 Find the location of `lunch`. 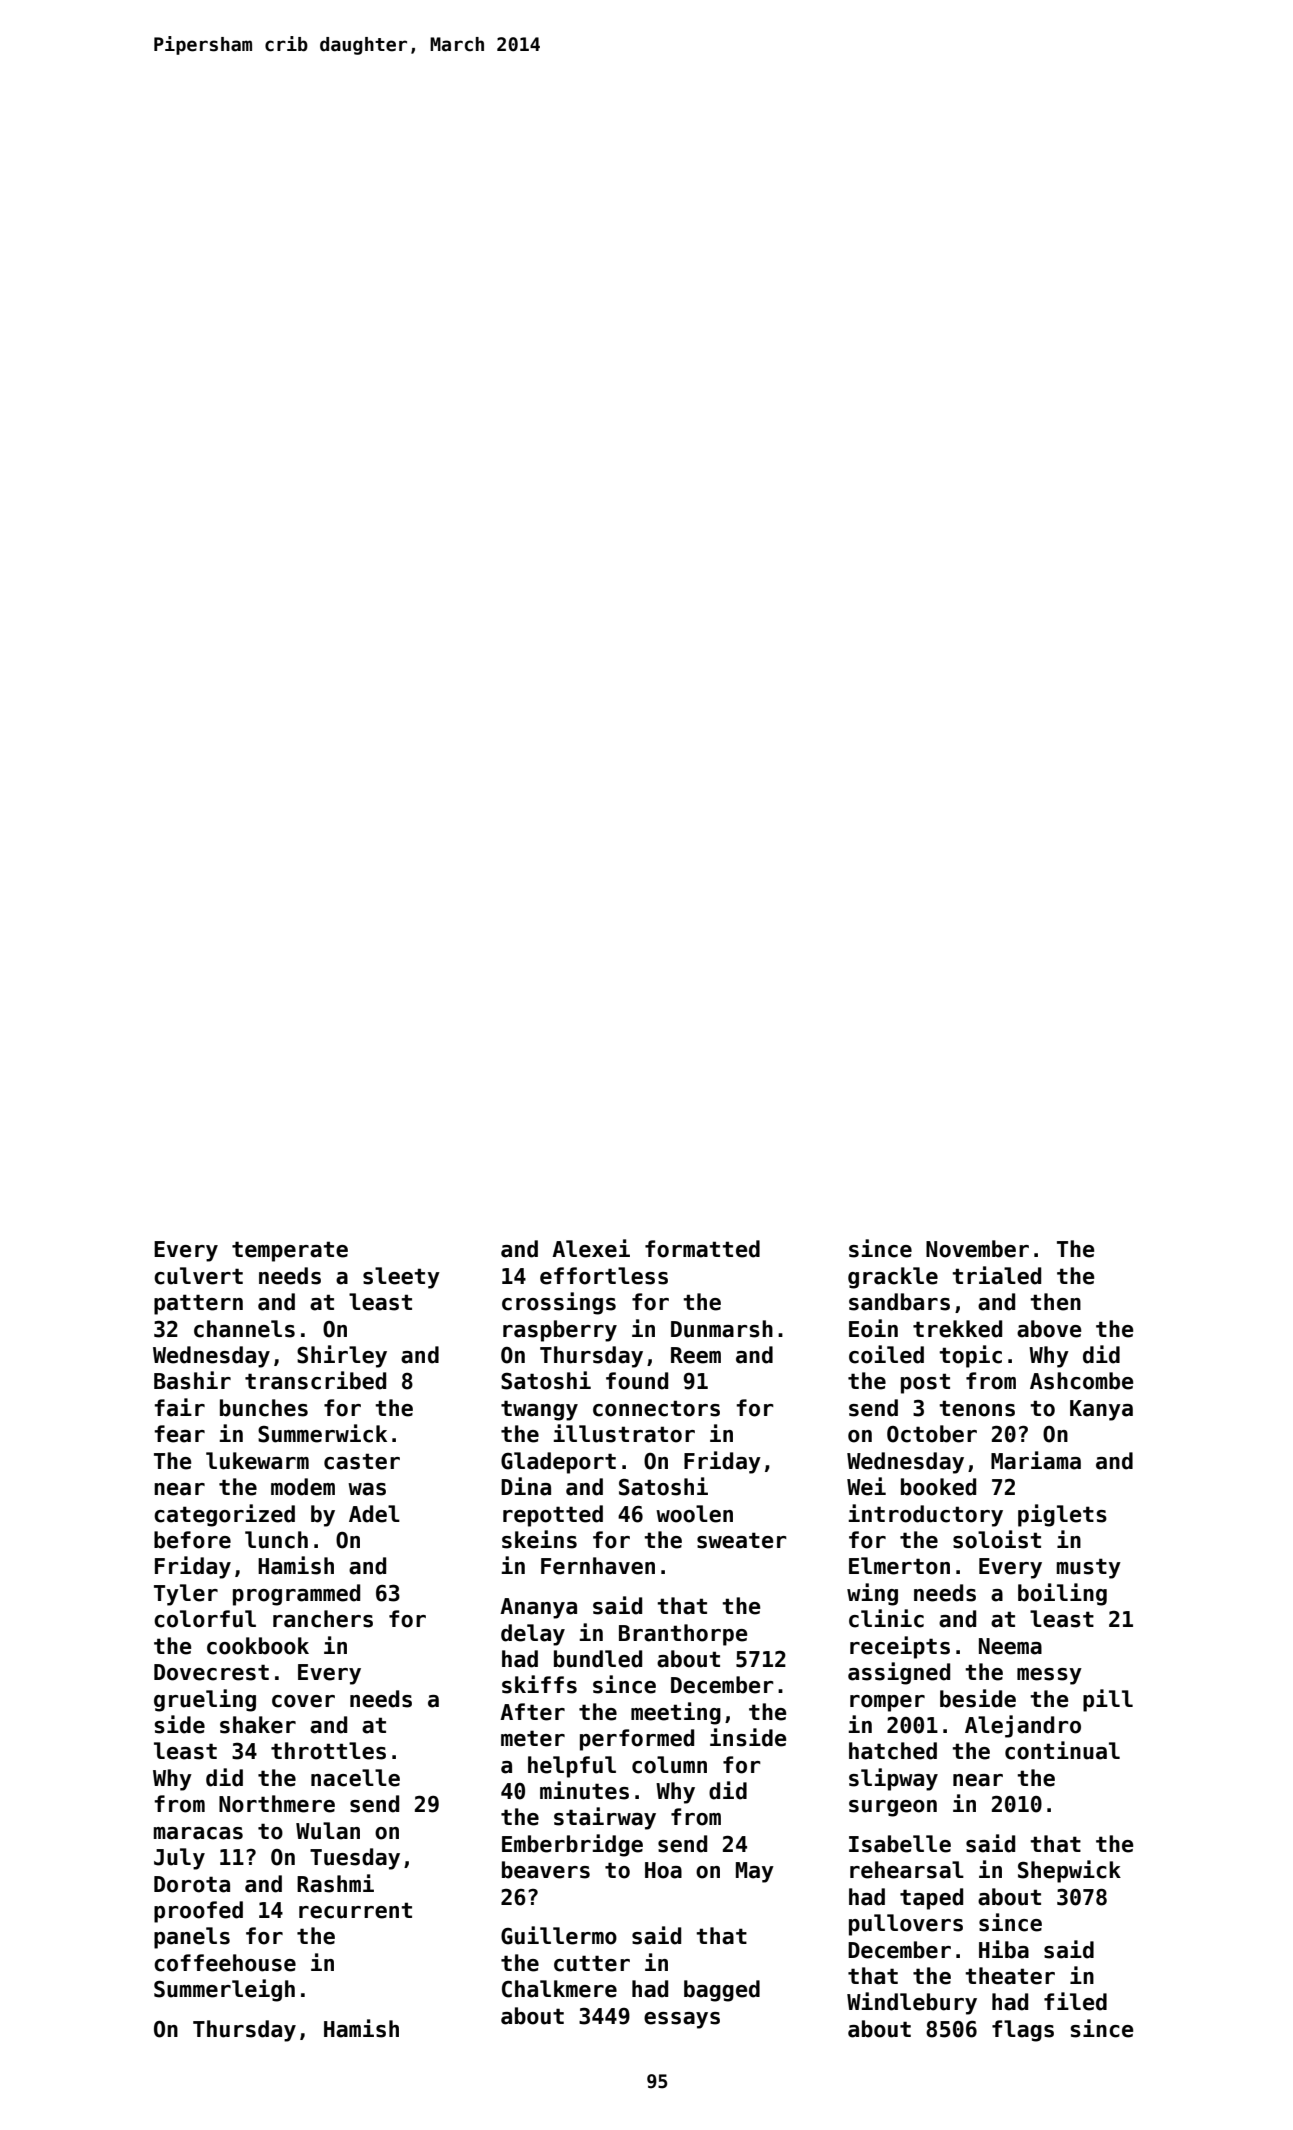

lunch is located at coordinates (276, 1540).
